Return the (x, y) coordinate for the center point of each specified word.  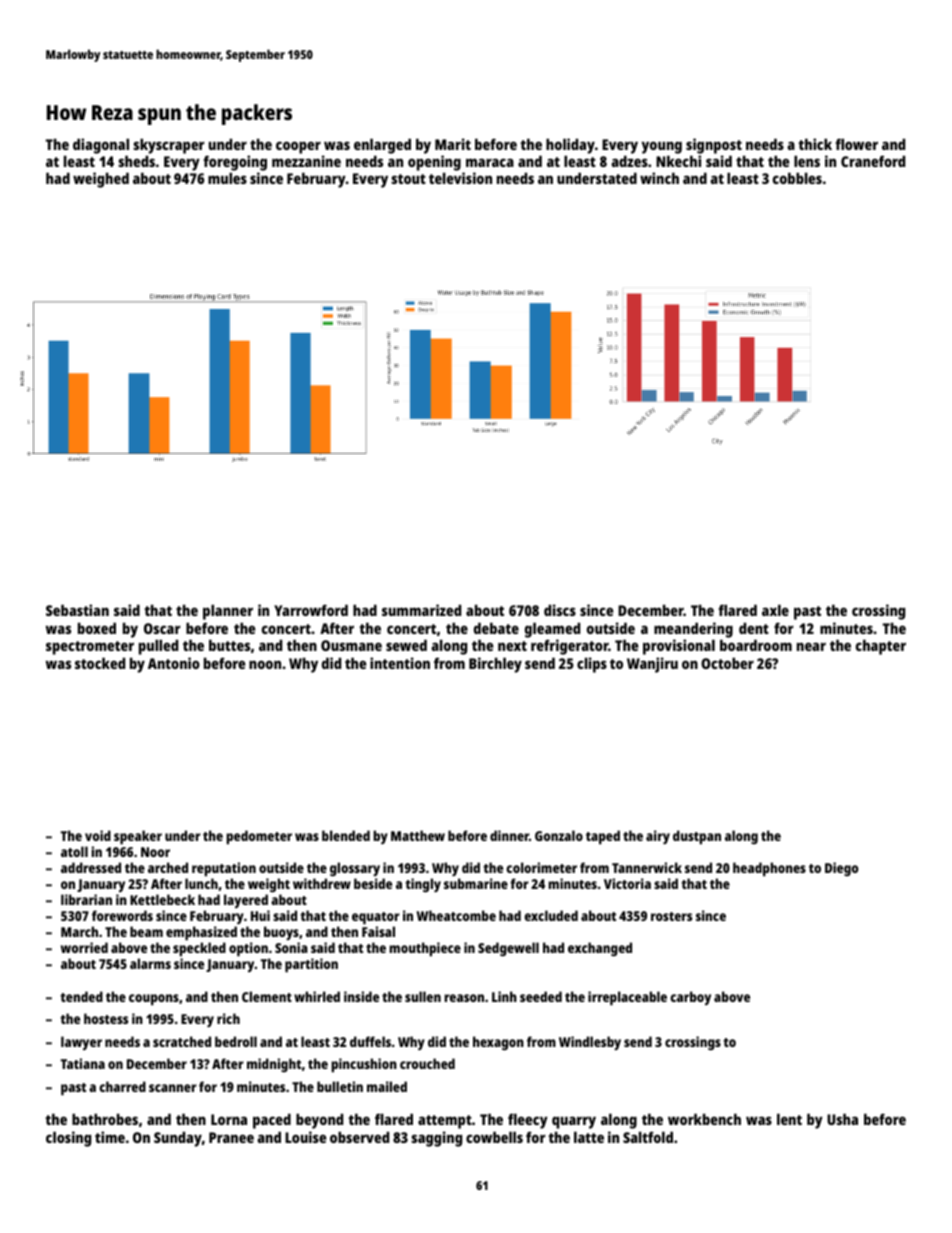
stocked (100, 663)
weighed (101, 180)
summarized (421, 610)
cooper (298, 147)
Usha (842, 1119)
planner (228, 612)
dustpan (697, 837)
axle (775, 610)
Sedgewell (508, 949)
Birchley (495, 665)
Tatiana (83, 1063)
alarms (150, 963)
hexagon (498, 1043)
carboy (690, 998)
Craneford (873, 161)
